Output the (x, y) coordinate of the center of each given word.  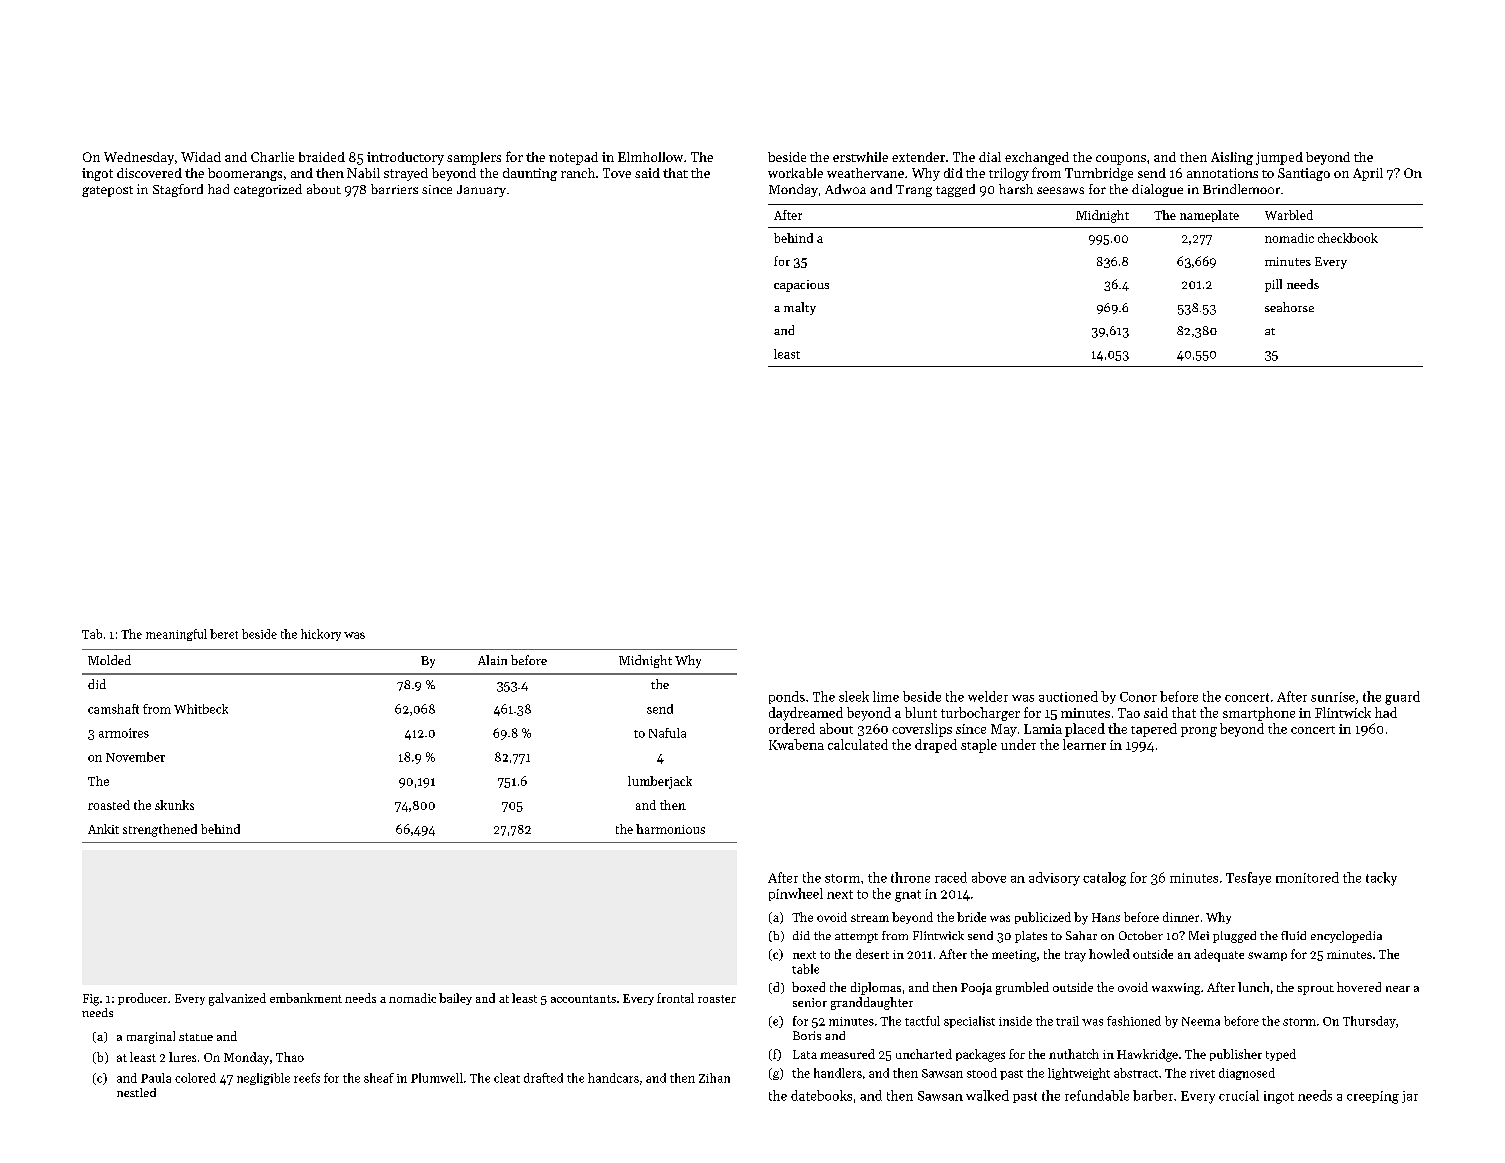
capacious (801, 286)
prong (1199, 732)
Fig (91, 1000)
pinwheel (796, 894)
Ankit (103, 829)
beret (224, 634)
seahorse (1289, 307)
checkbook (1348, 238)
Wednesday (139, 158)
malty (800, 308)
